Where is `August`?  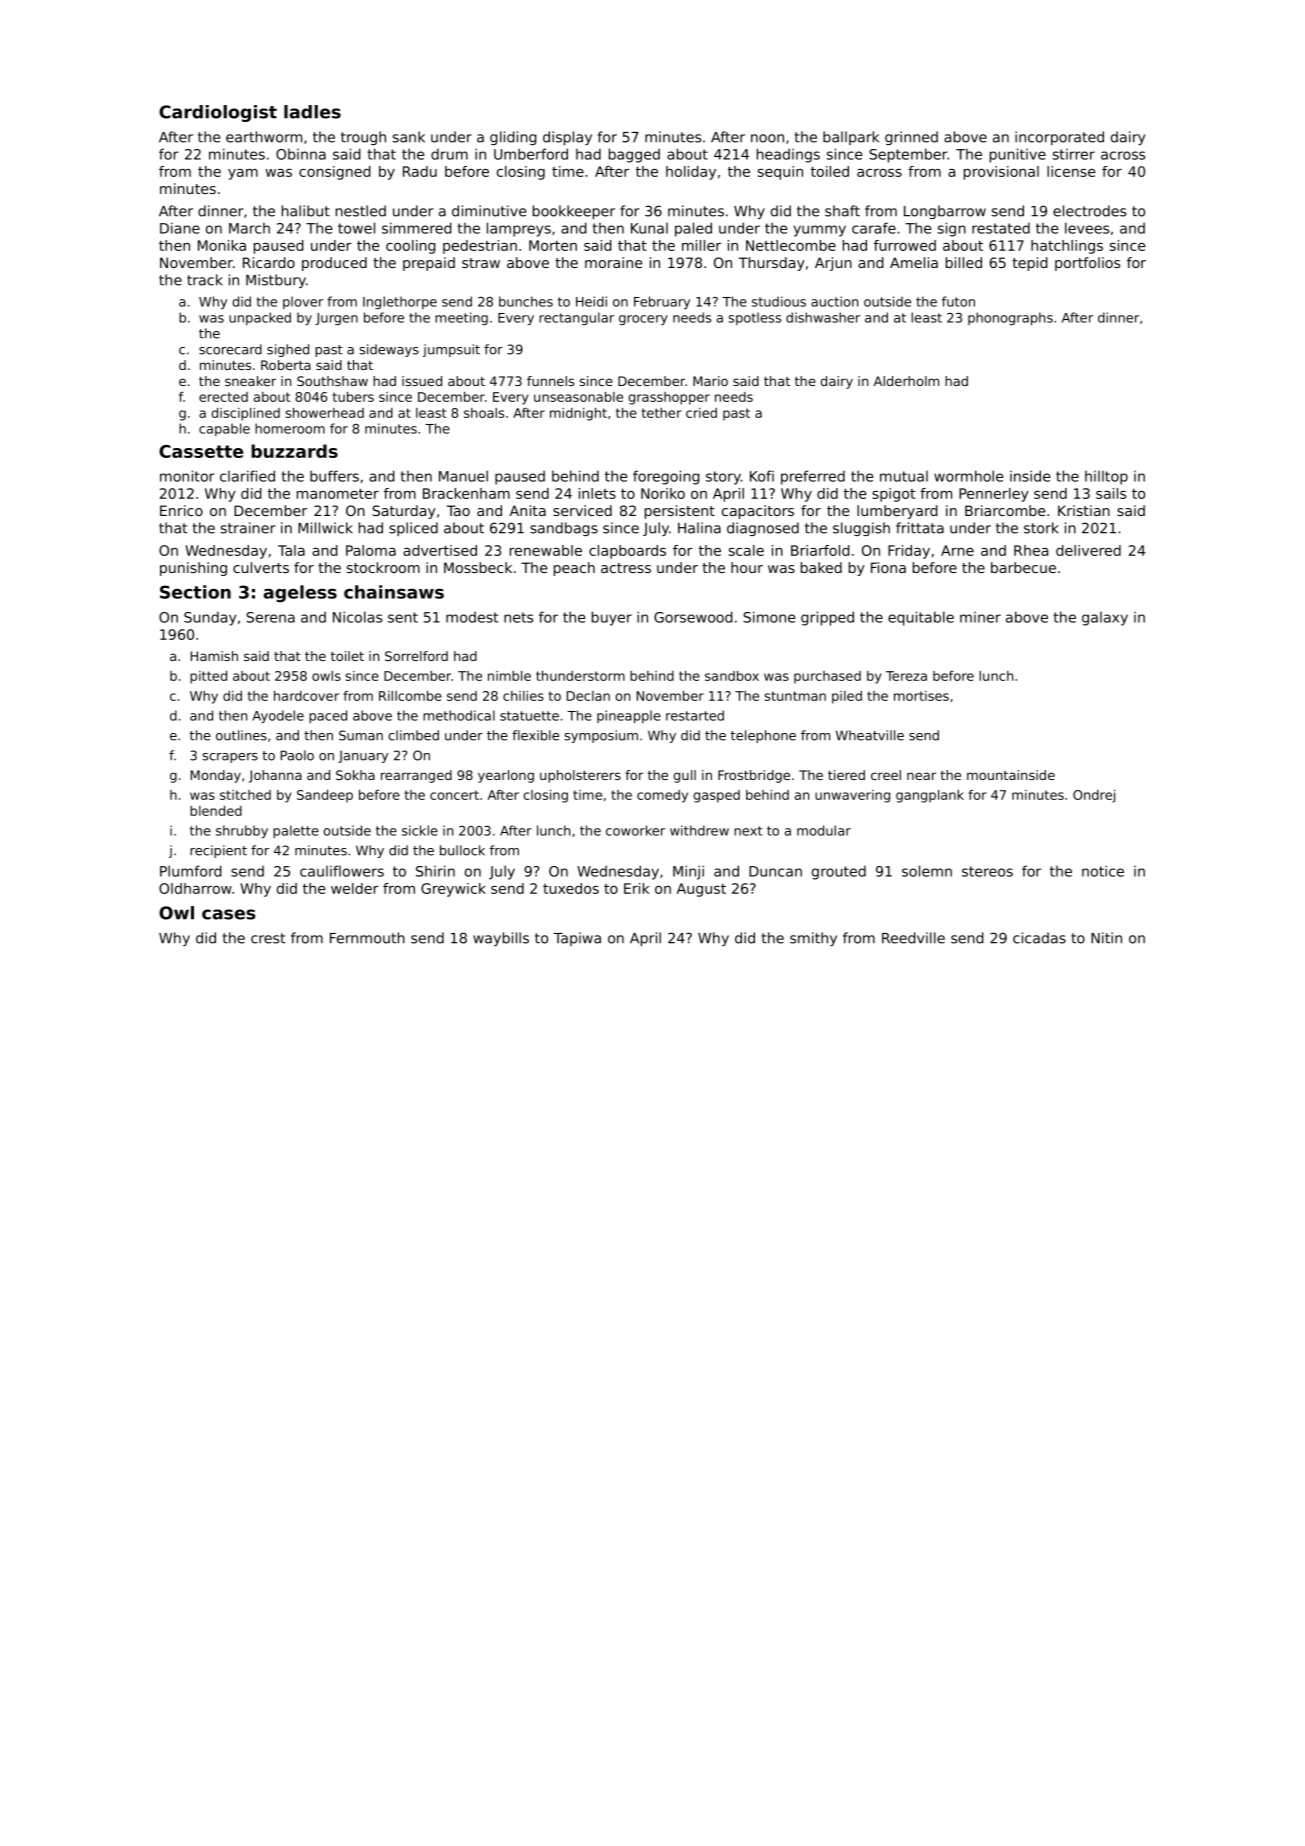 August is located at coordinates (701, 890).
